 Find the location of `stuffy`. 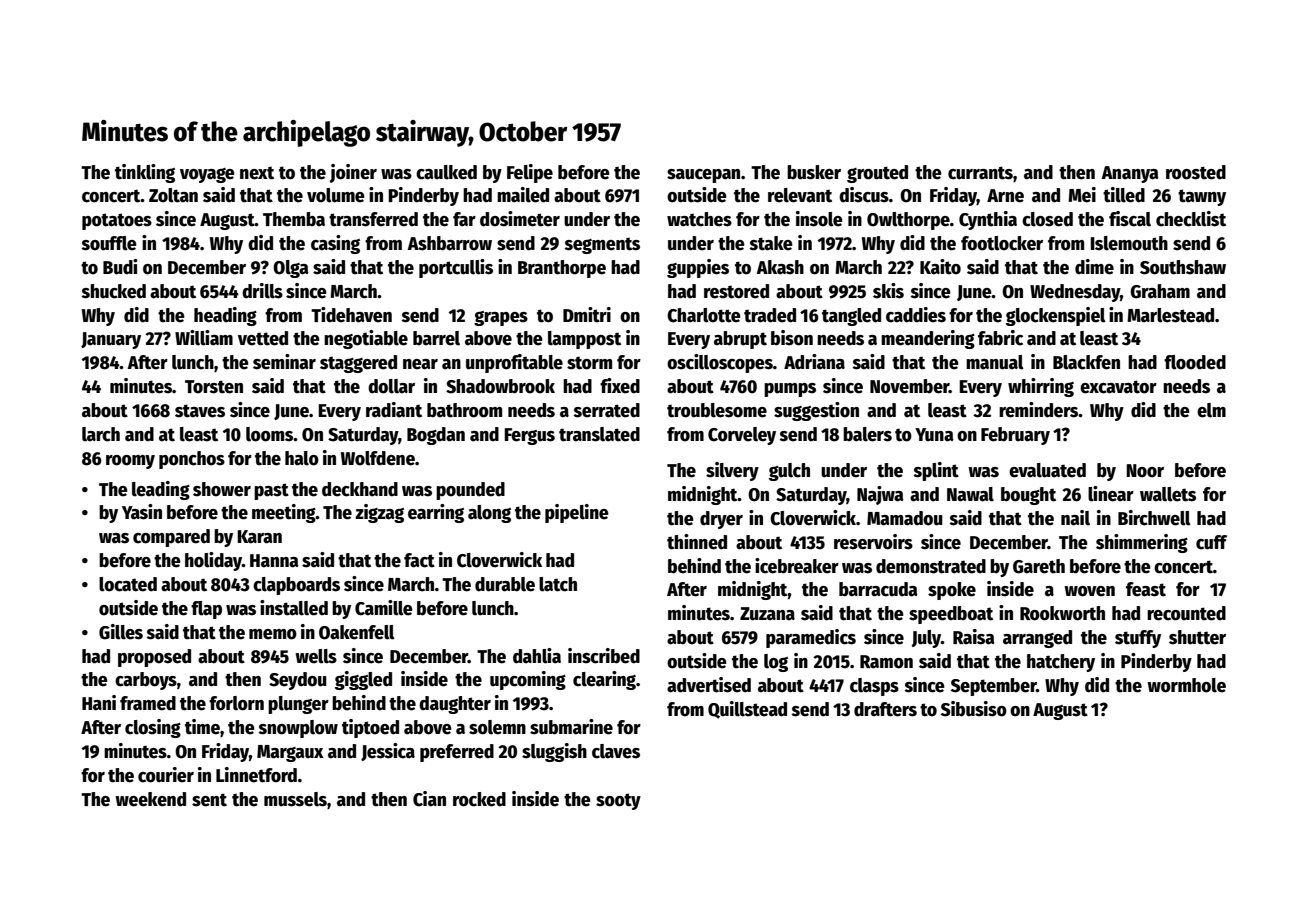

stuffy is located at coordinates (1138, 639).
